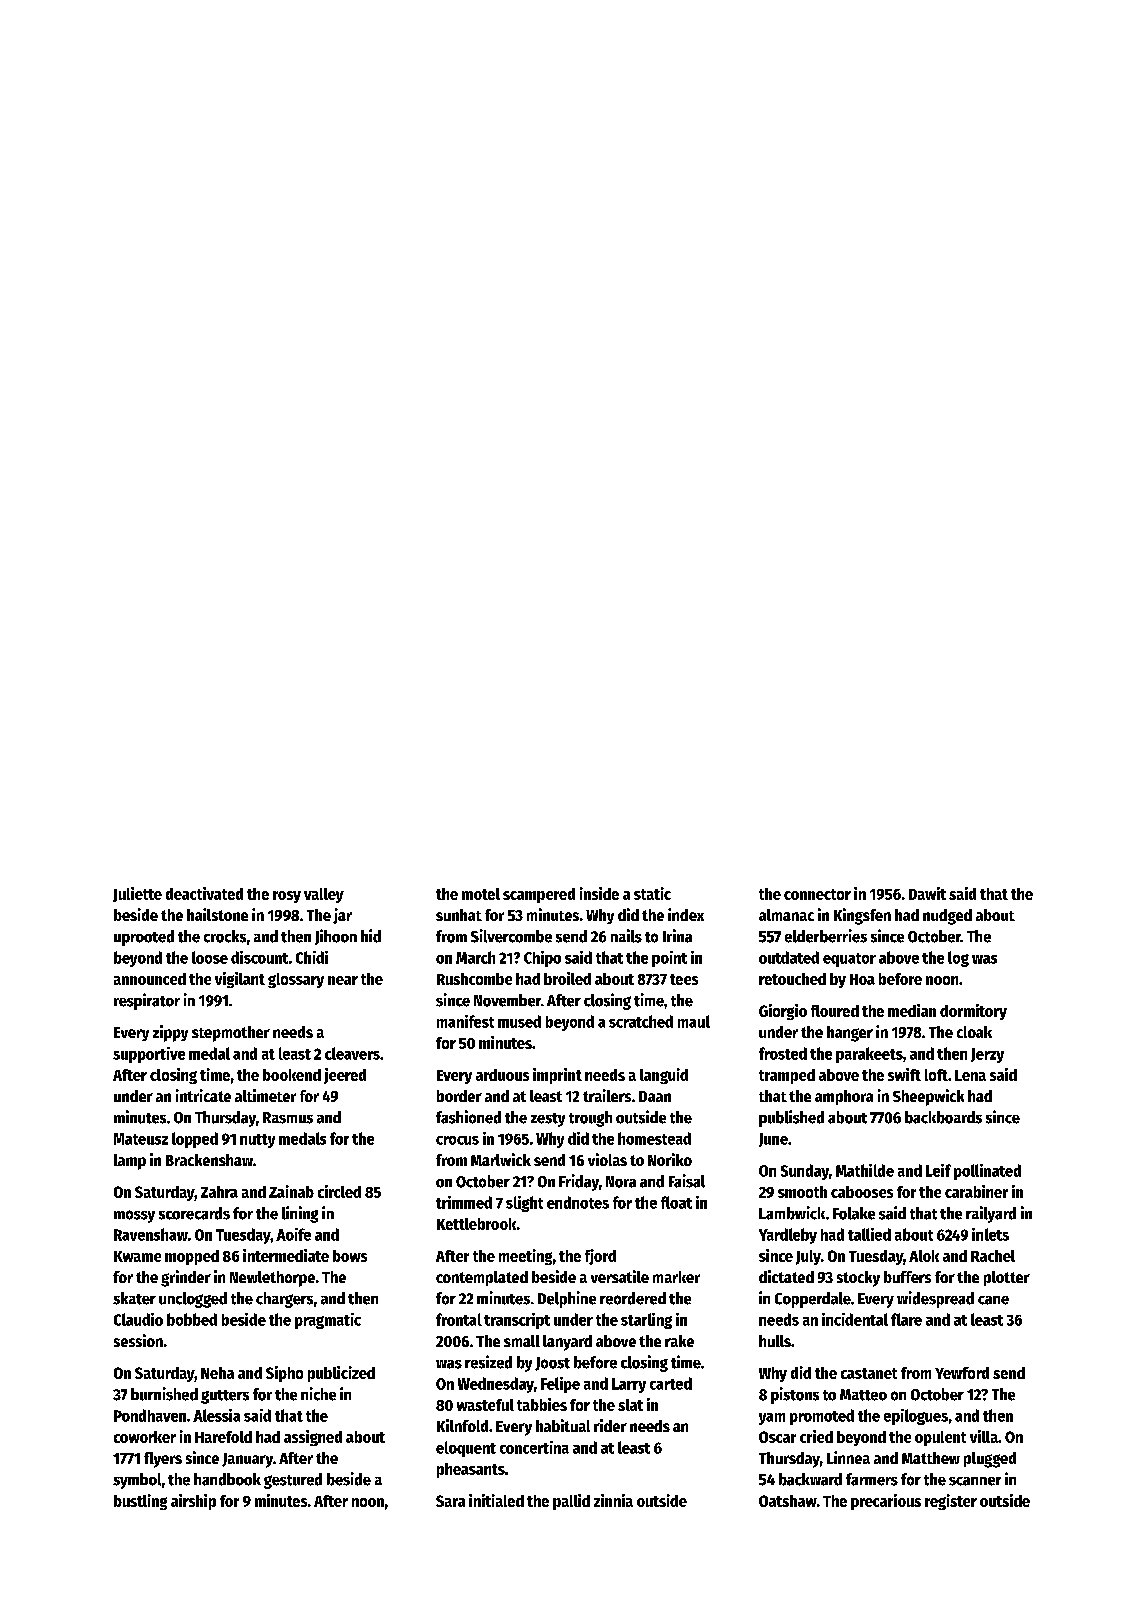  I want to click on connector, so click(817, 894).
